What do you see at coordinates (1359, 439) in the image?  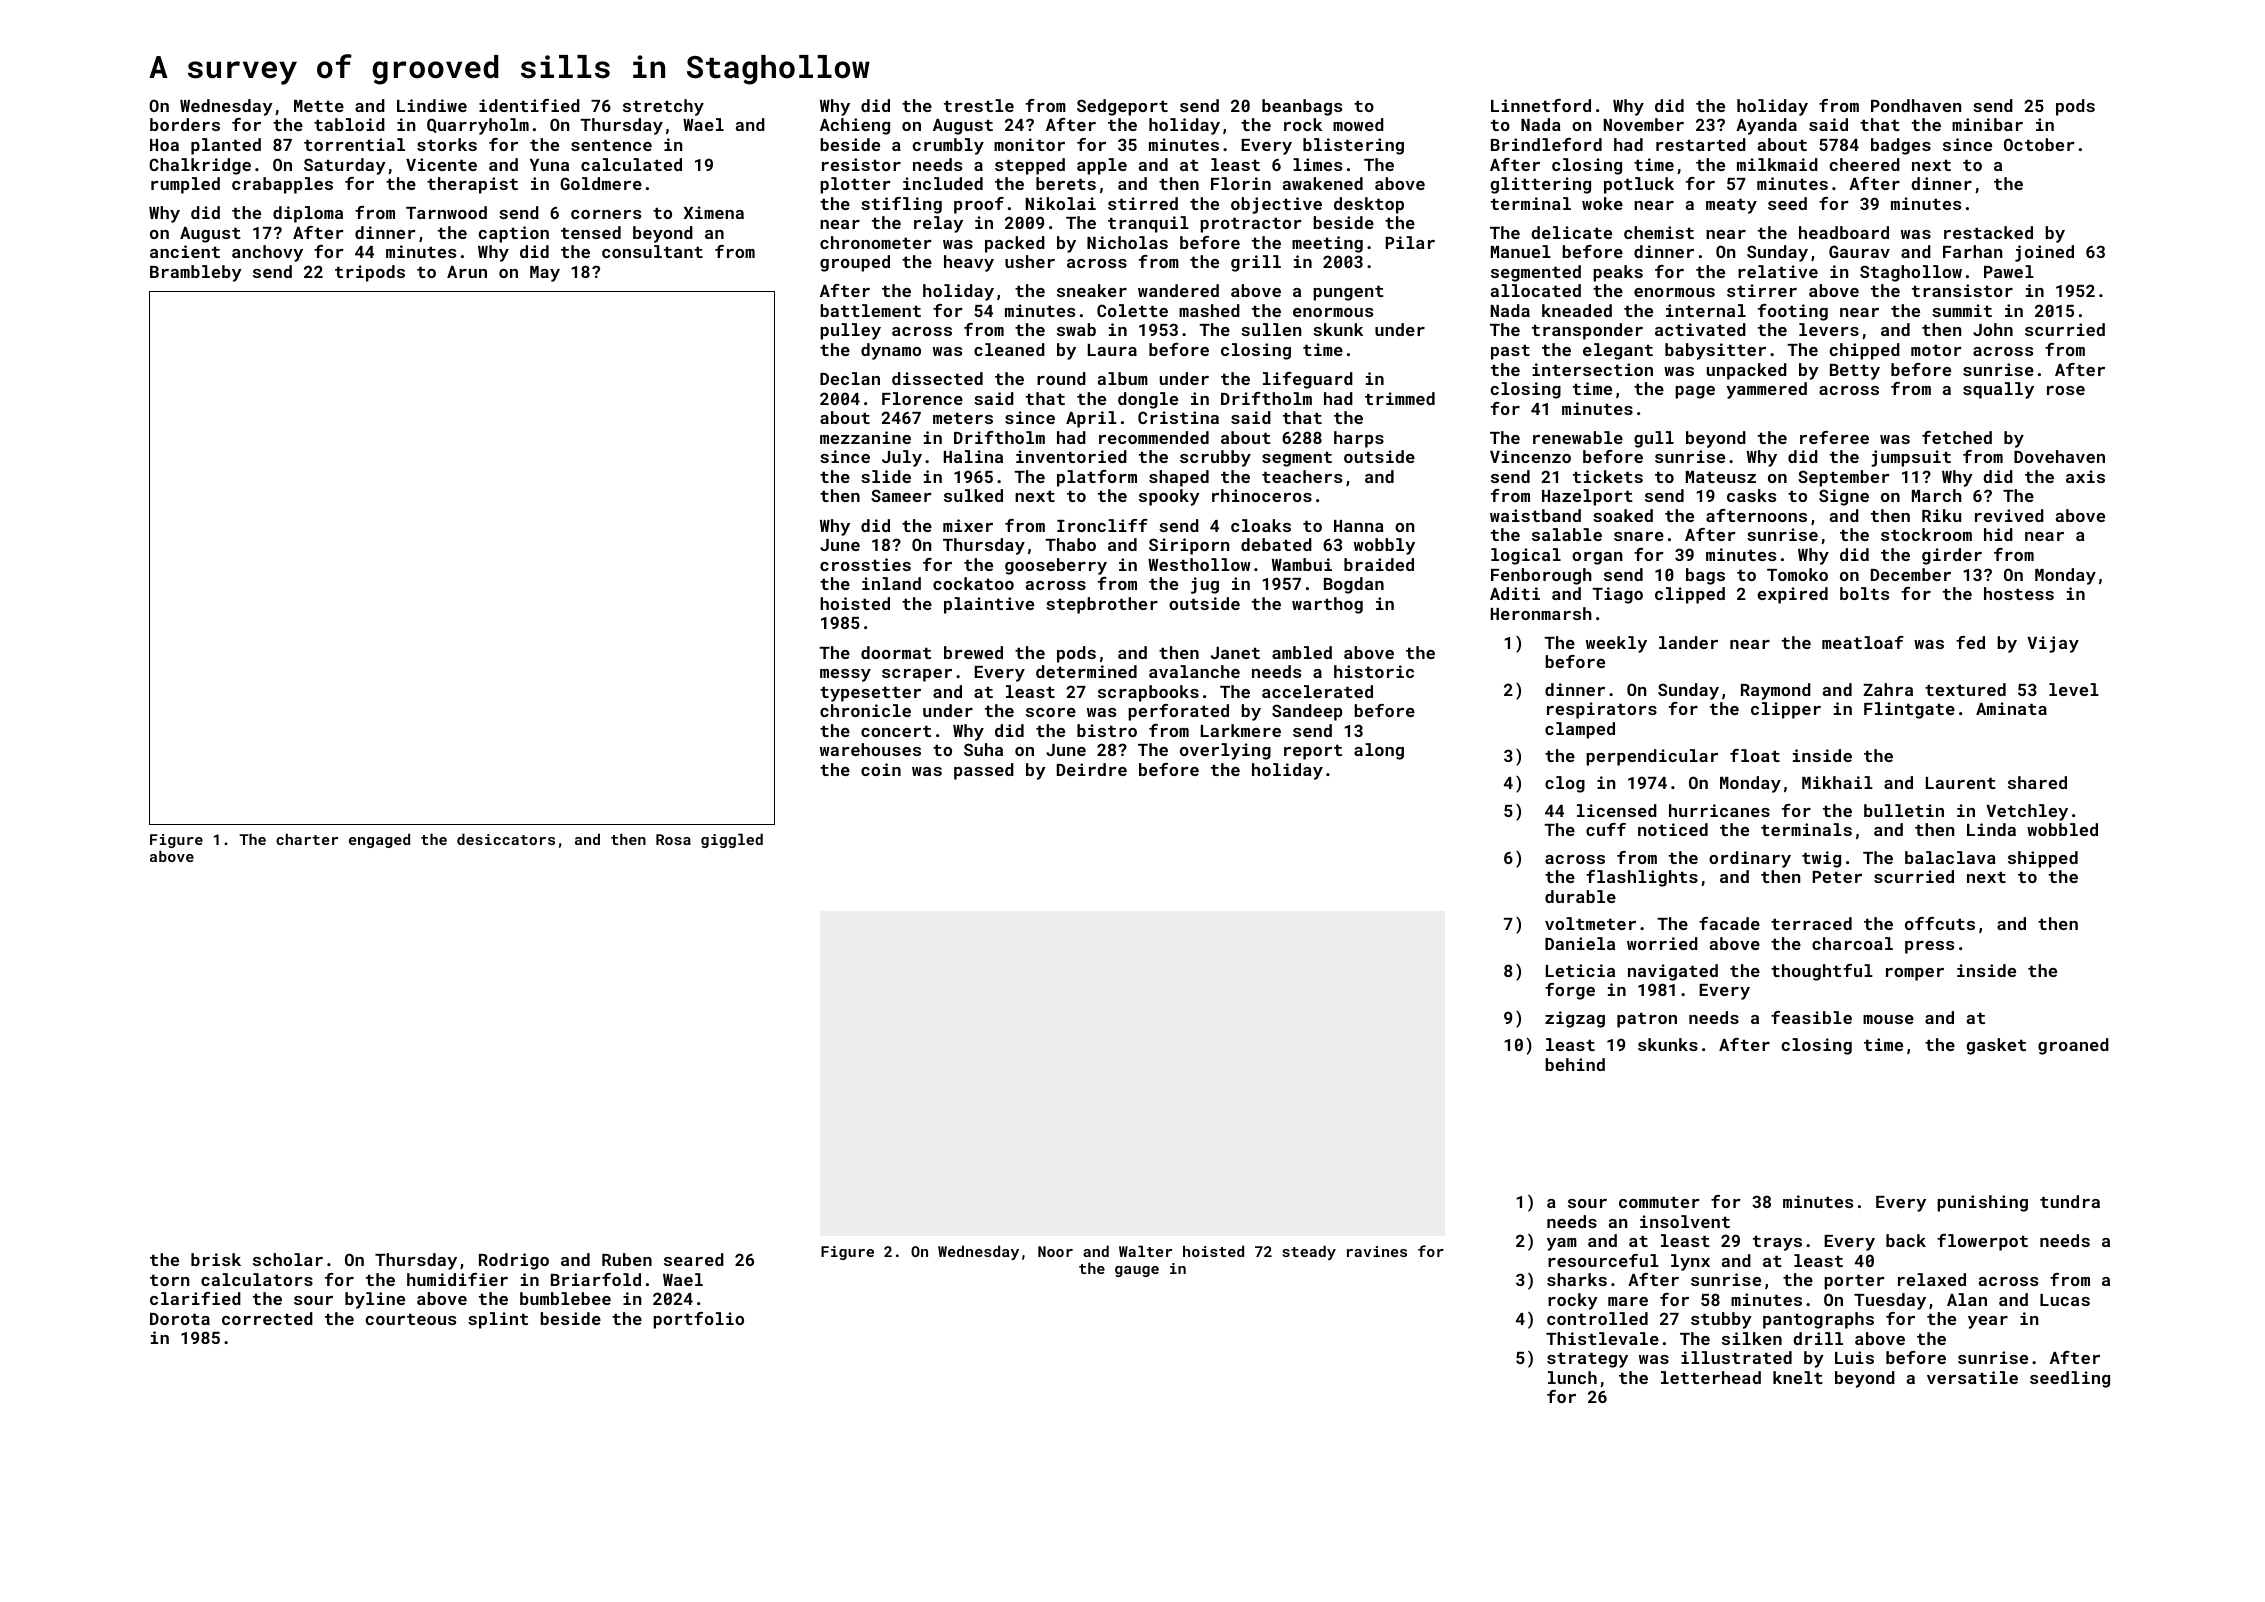 I see `harps` at bounding box center [1359, 439].
